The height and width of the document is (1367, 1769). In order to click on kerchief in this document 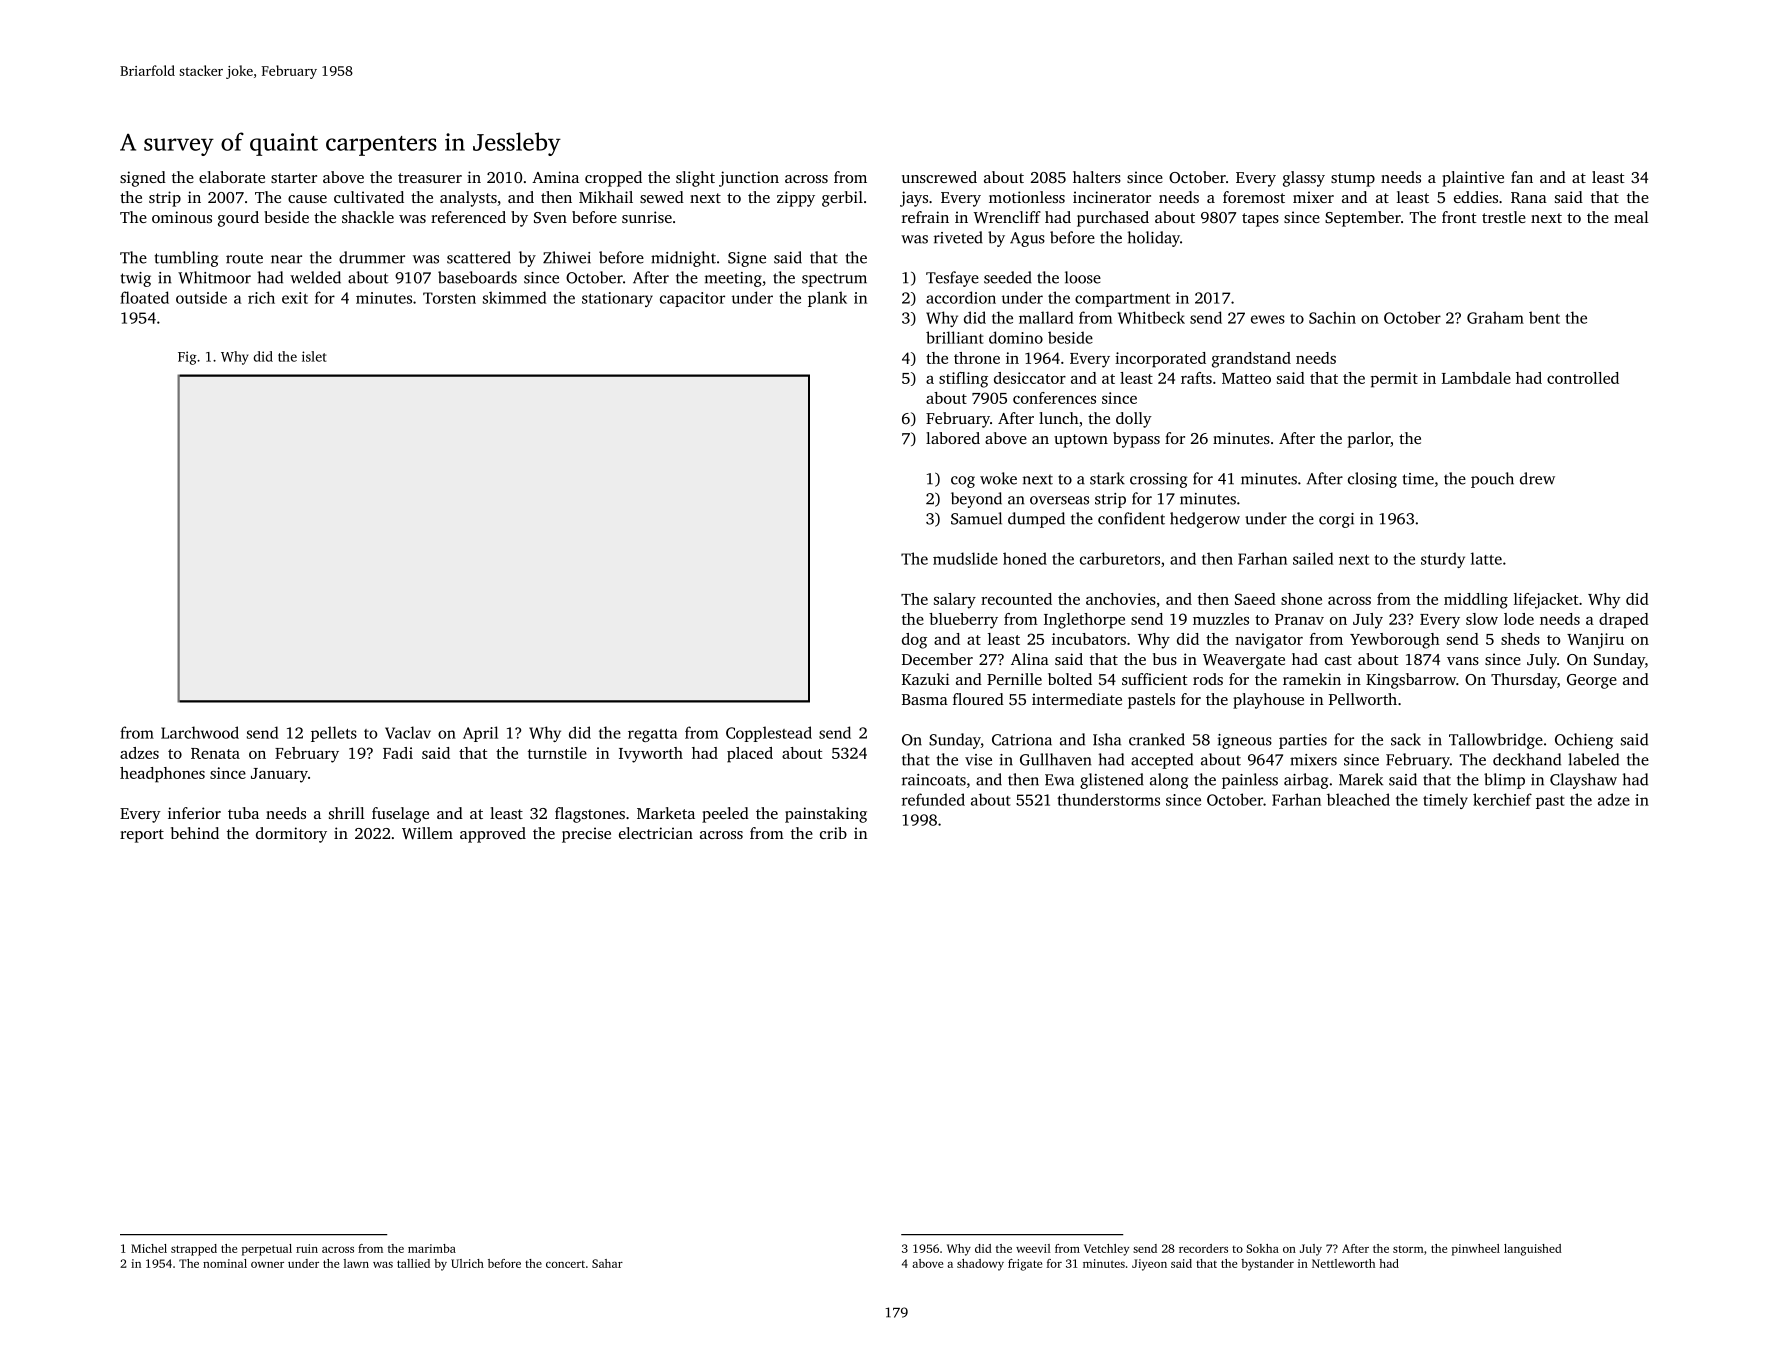, I will do `click(1502, 799)`.
